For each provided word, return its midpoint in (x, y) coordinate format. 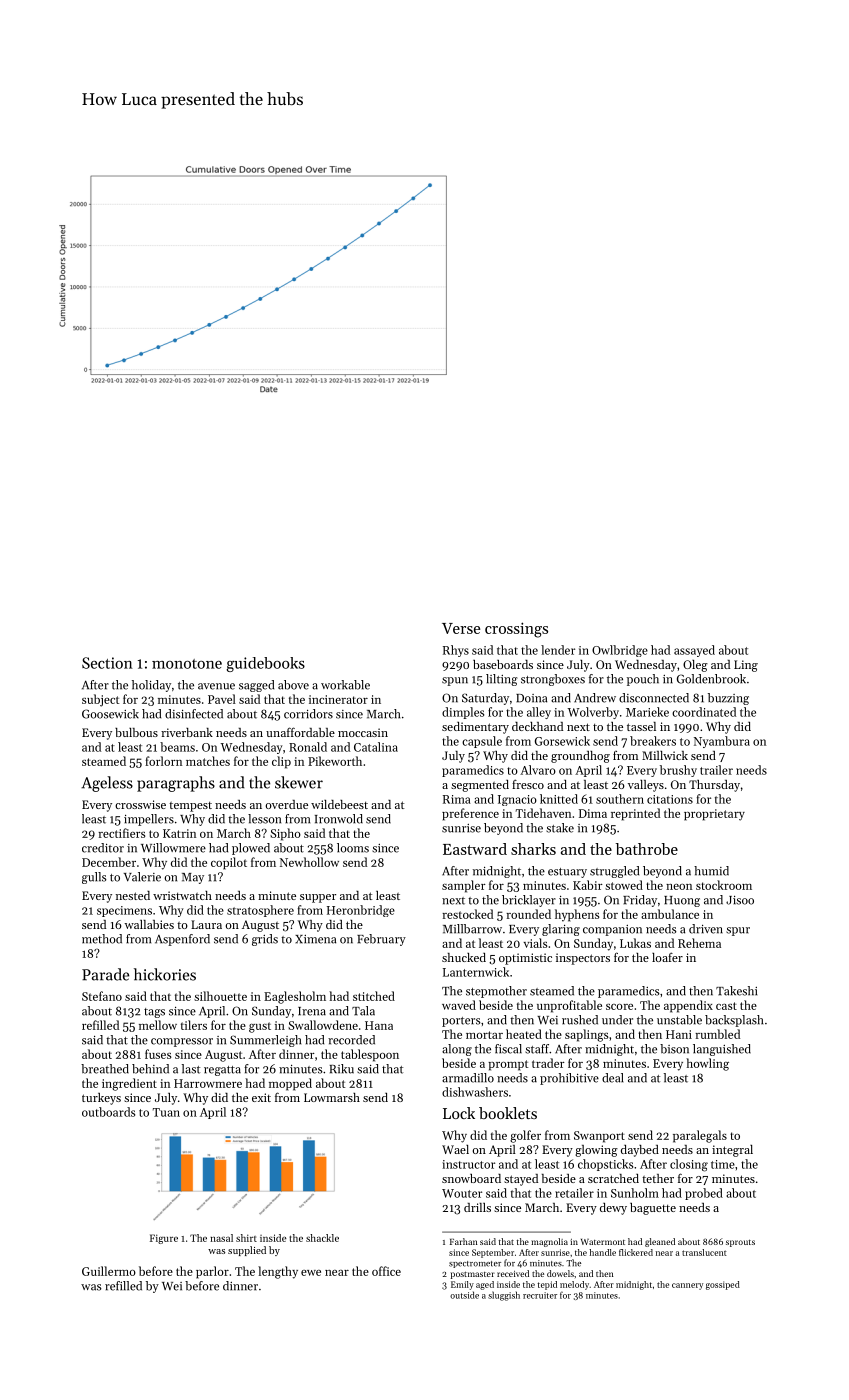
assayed (694, 651)
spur (738, 931)
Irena (312, 1011)
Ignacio (517, 800)
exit (261, 1097)
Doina (531, 698)
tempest (190, 807)
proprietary (714, 815)
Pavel (222, 699)
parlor (212, 1272)
